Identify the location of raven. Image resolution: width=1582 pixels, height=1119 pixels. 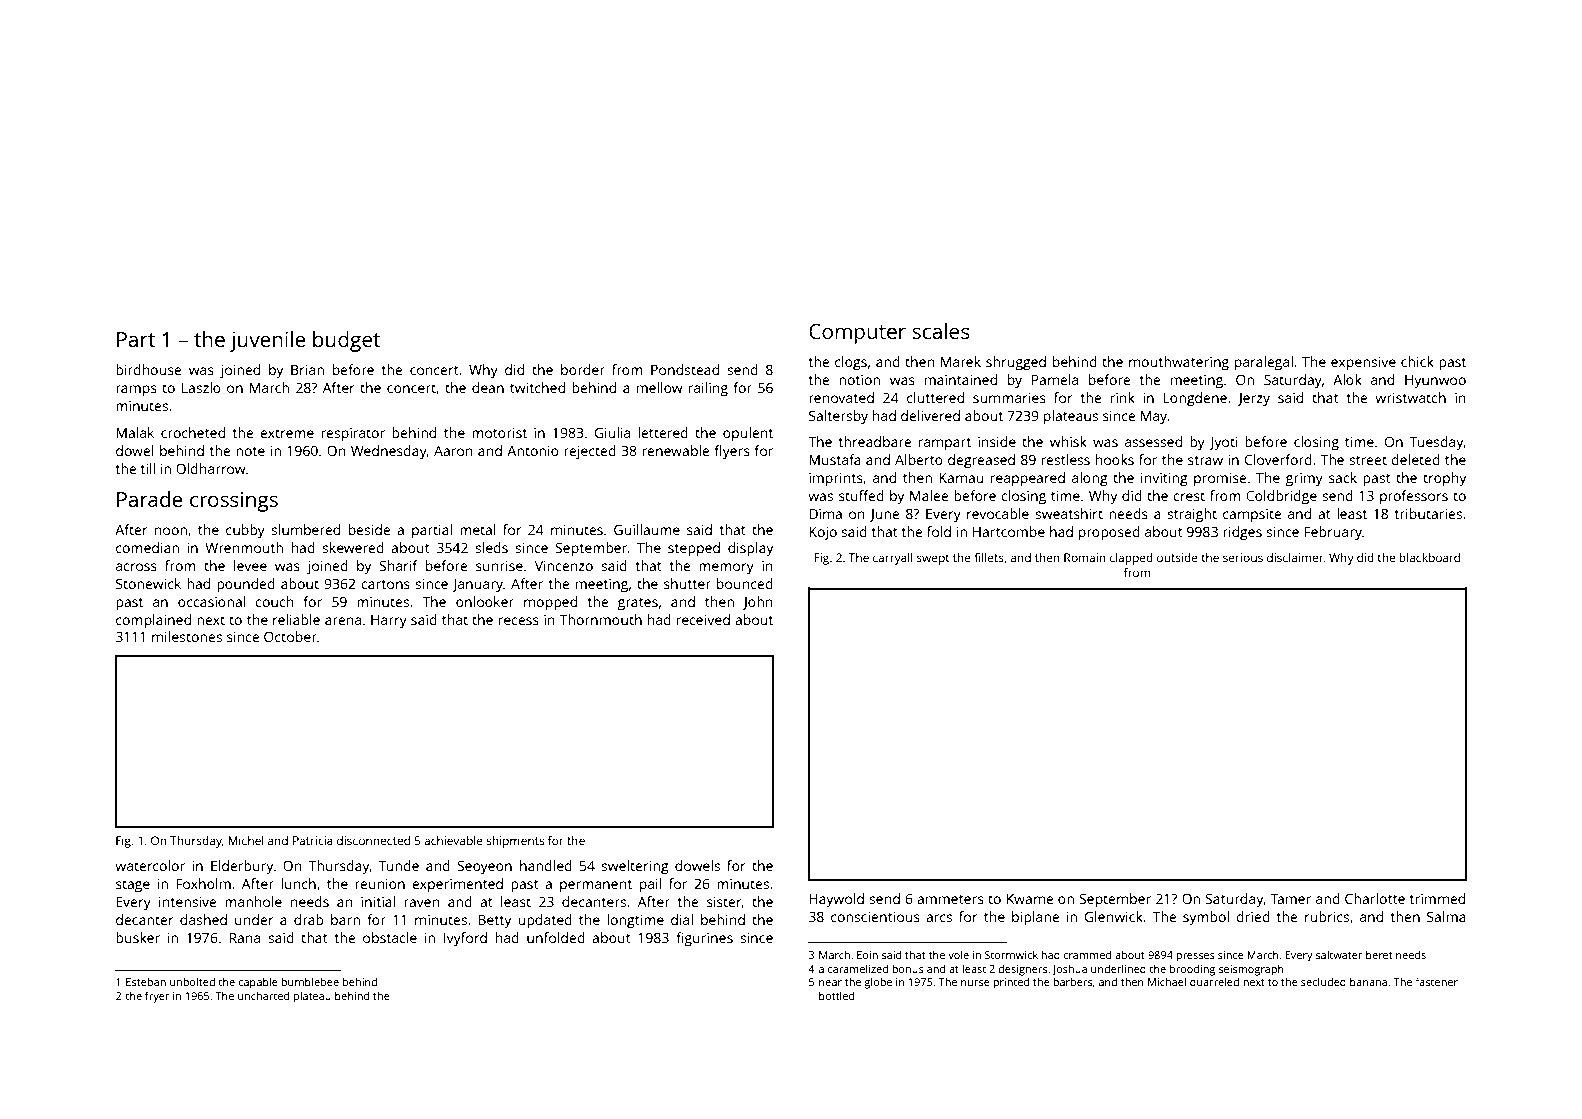
(422, 903).
